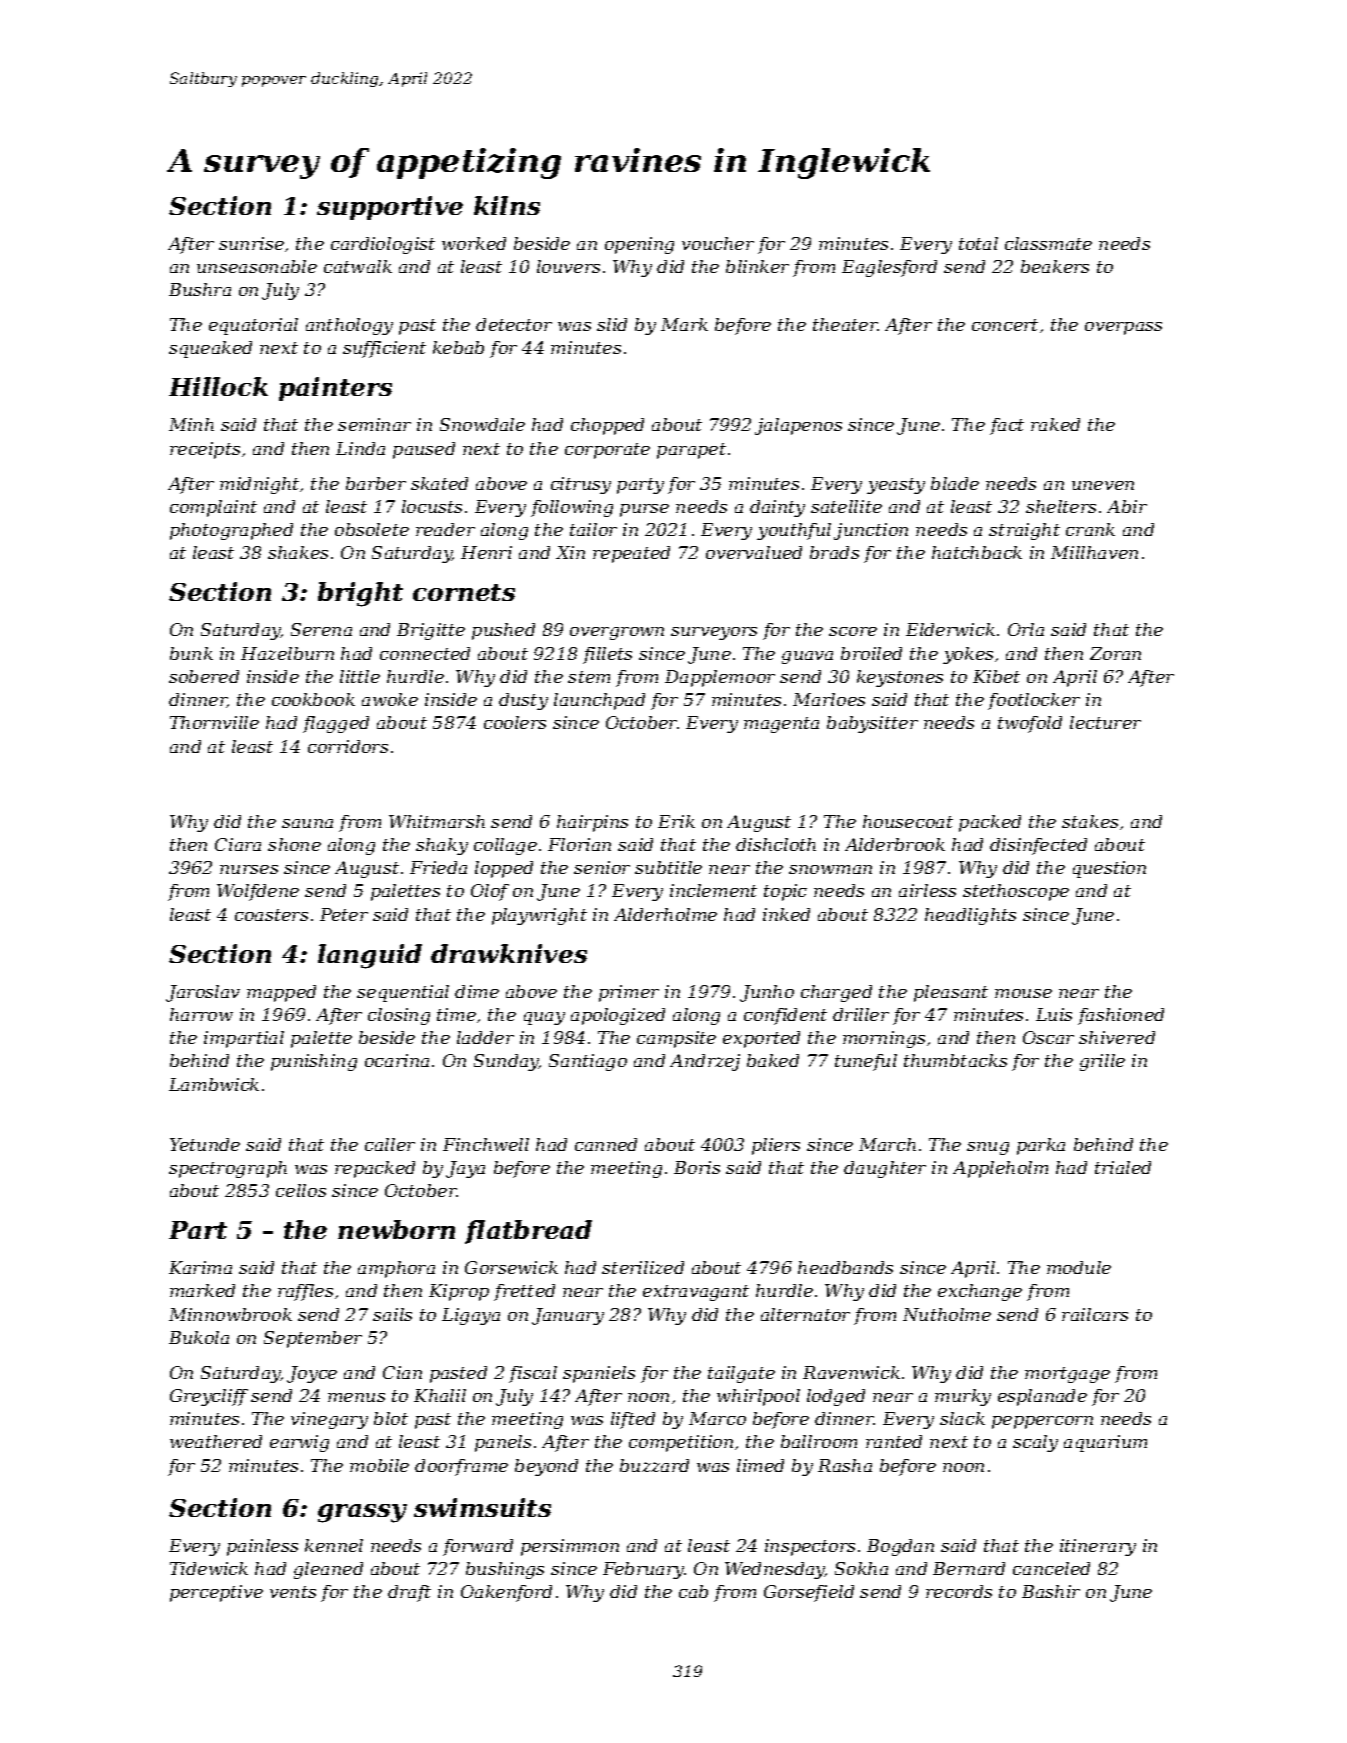  I want to click on Oscar, so click(1048, 1037).
